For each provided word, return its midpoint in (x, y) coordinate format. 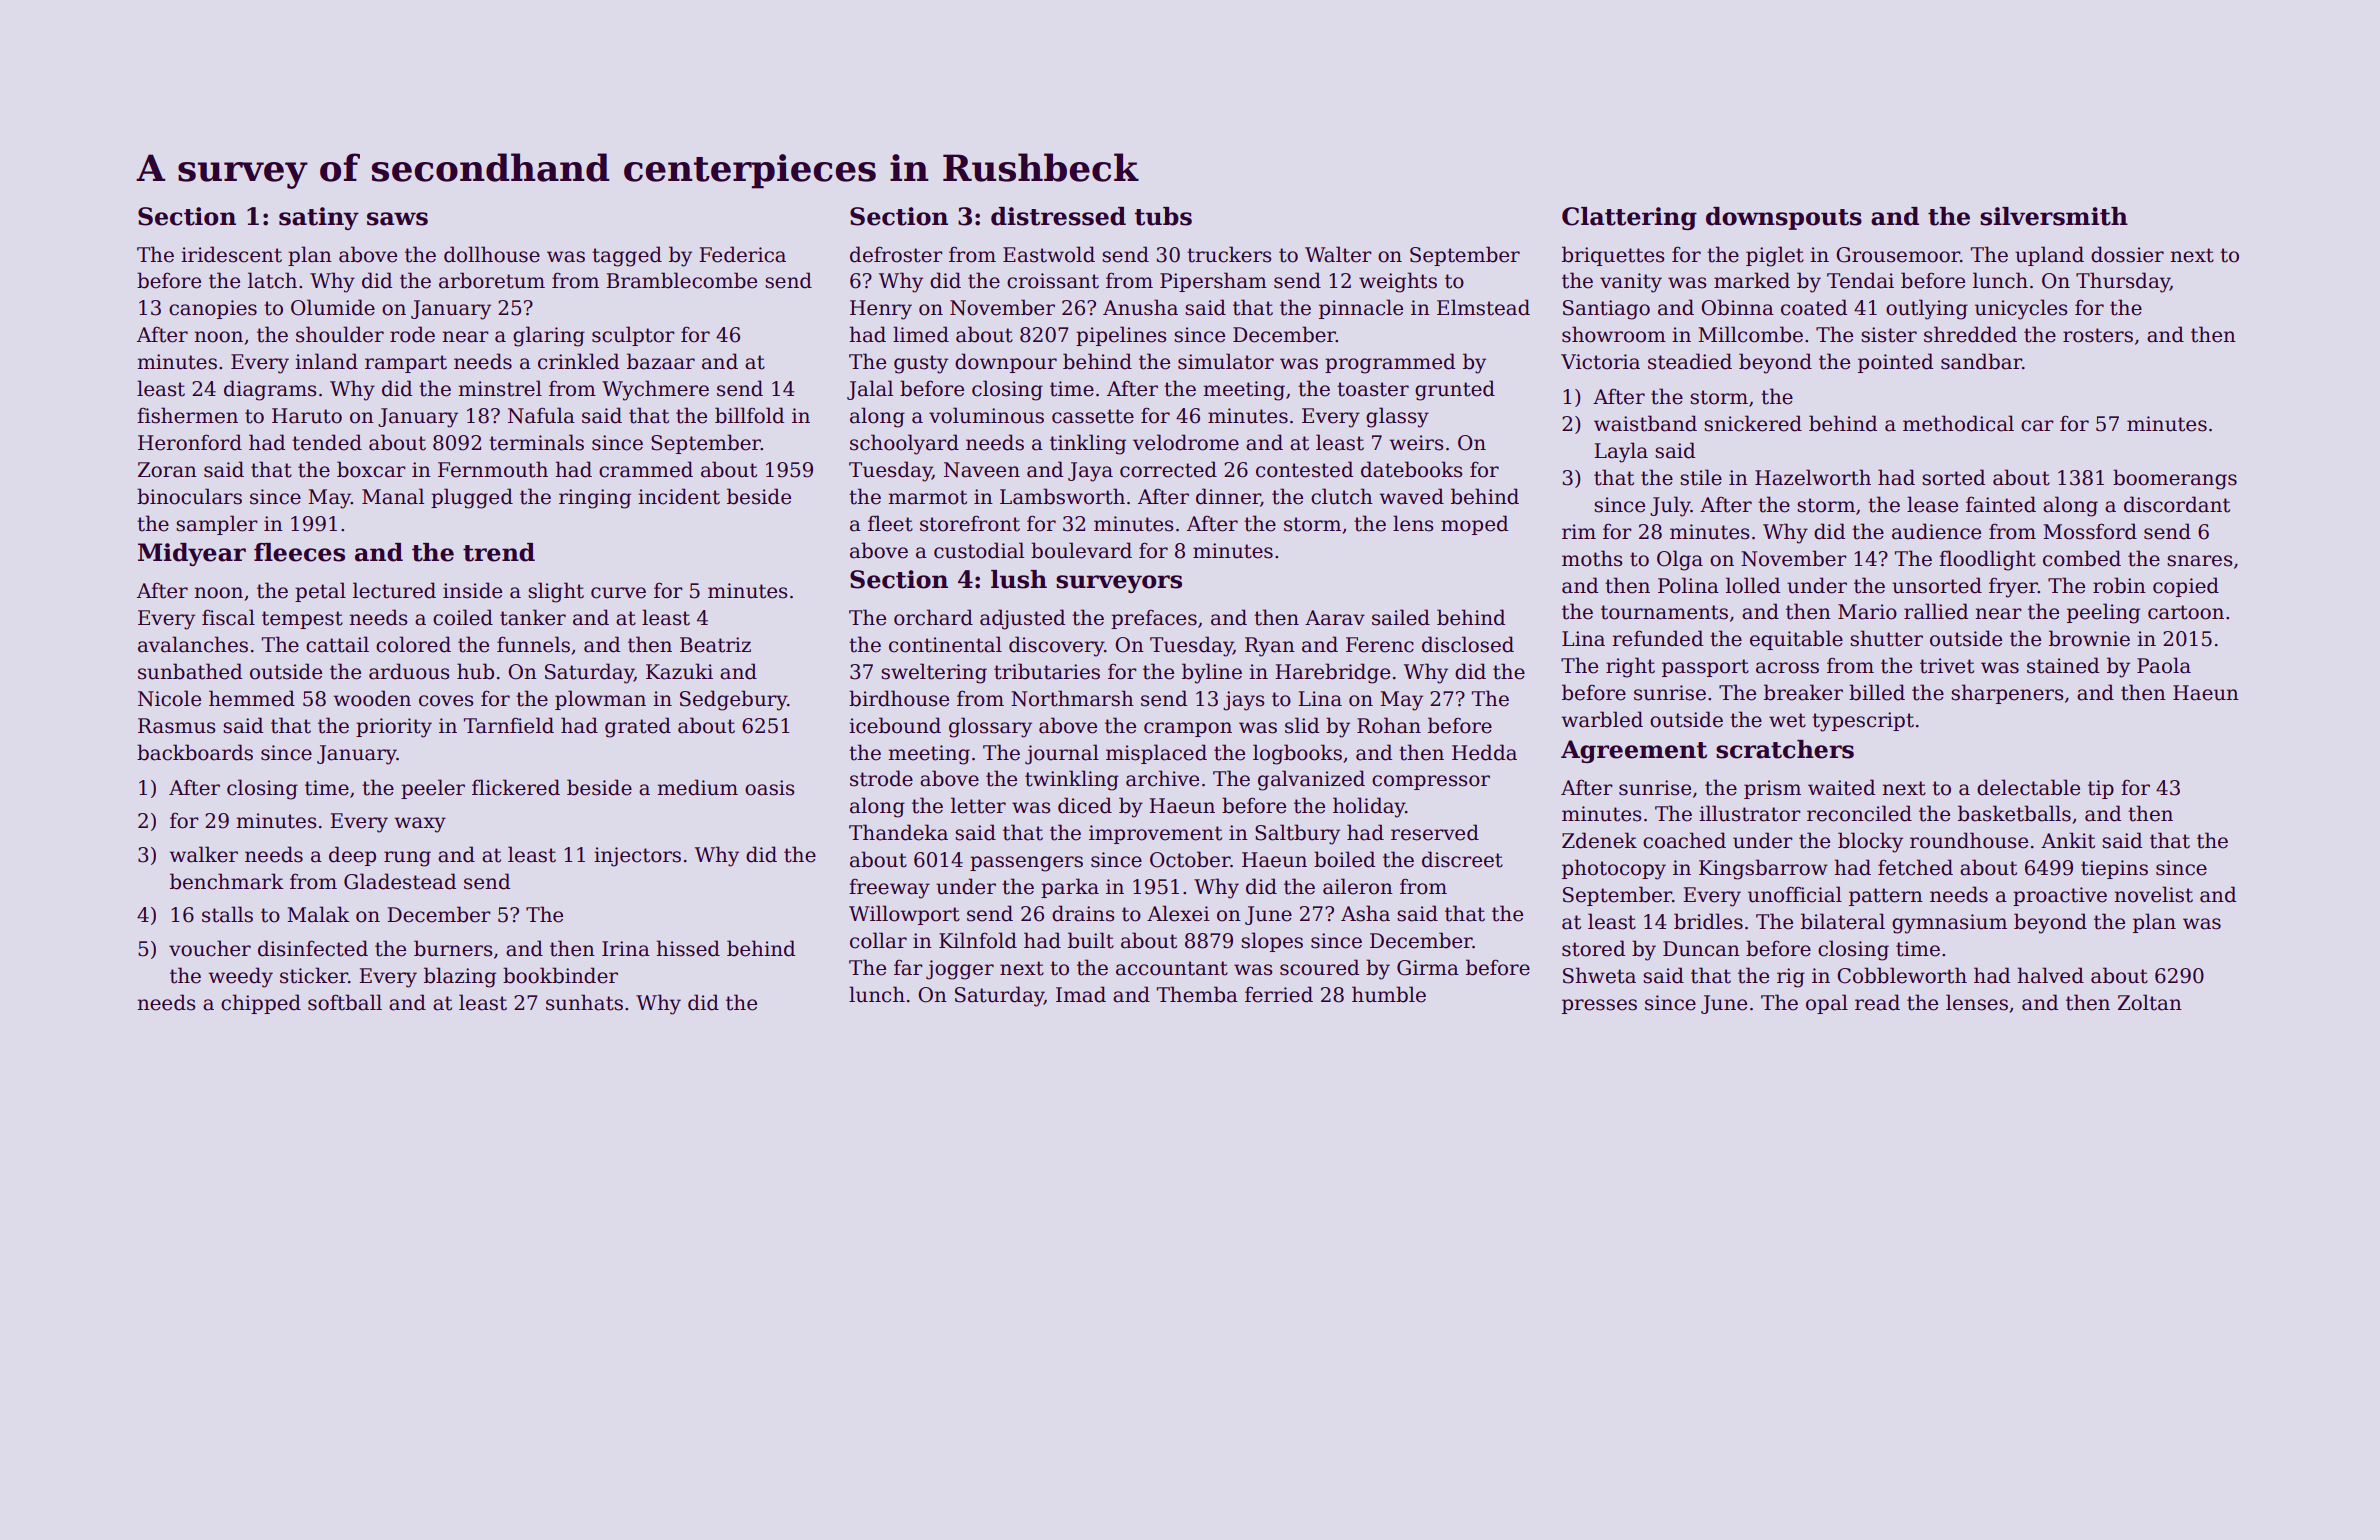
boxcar (371, 469)
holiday (1369, 807)
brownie (2089, 638)
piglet (1775, 256)
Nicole (169, 698)
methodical (1958, 423)
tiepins (2114, 869)
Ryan (1270, 647)
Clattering (1629, 218)
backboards (195, 752)
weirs (1416, 443)
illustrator (1750, 813)
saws (397, 219)
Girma (1428, 968)
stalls (227, 914)
